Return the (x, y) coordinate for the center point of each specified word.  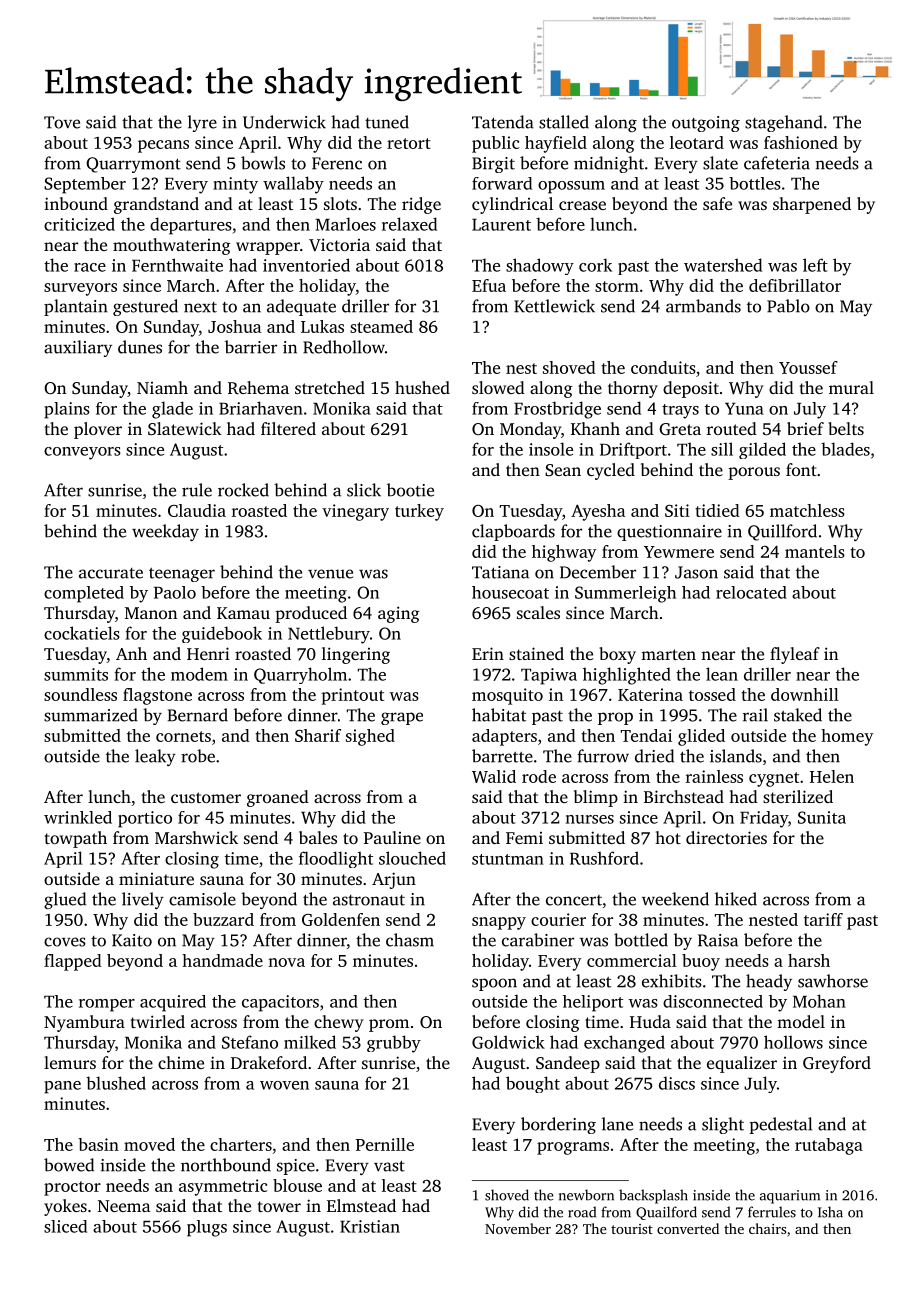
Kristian (370, 1226)
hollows (793, 1042)
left (815, 265)
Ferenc (337, 163)
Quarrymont (133, 165)
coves (65, 942)
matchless (807, 510)
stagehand (784, 123)
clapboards (513, 532)
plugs (207, 1228)
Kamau (243, 613)
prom (389, 1025)
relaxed (409, 224)
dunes (140, 347)
